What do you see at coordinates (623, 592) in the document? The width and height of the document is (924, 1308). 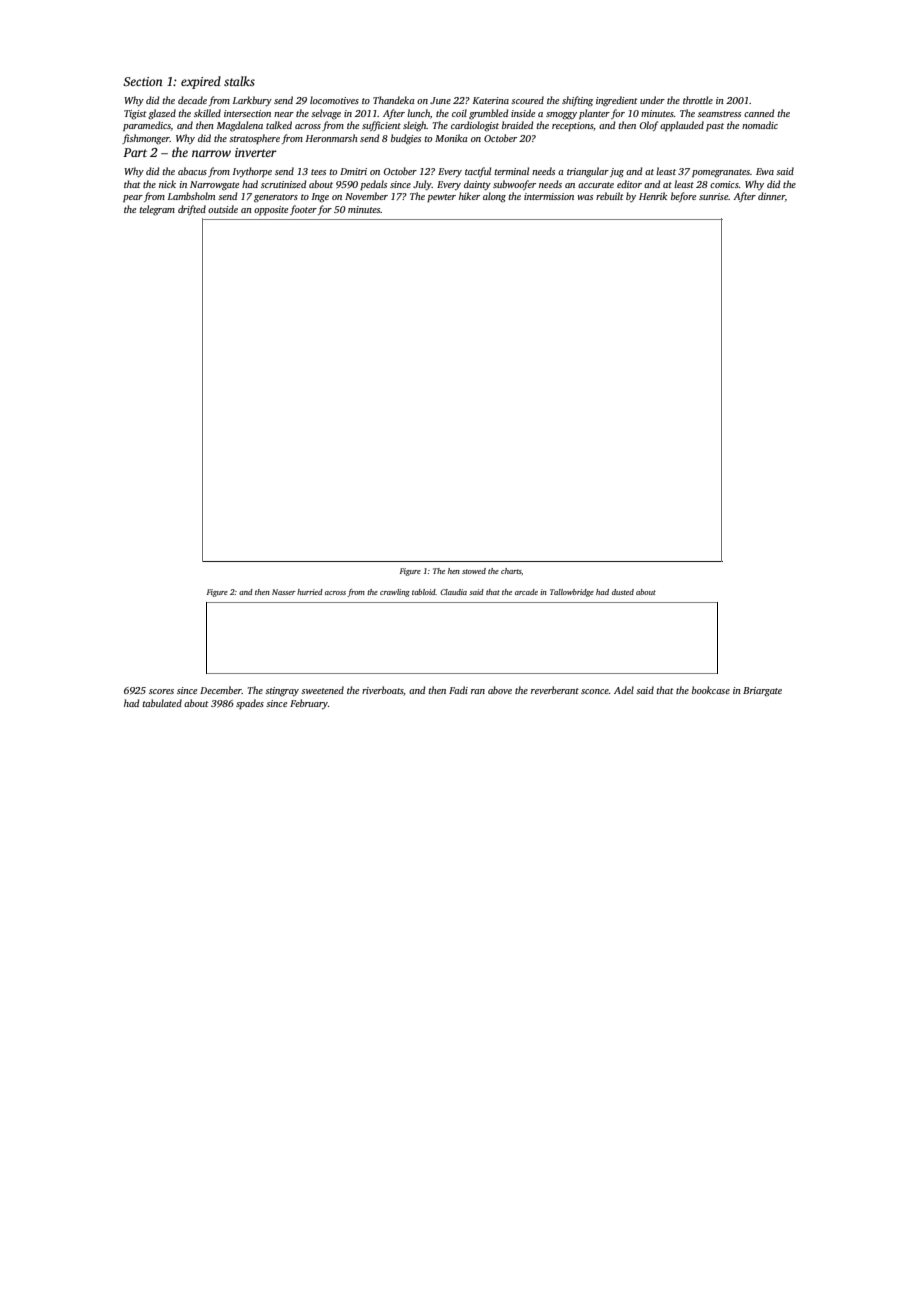 I see `dusted` at bounding box center [623, 592].
